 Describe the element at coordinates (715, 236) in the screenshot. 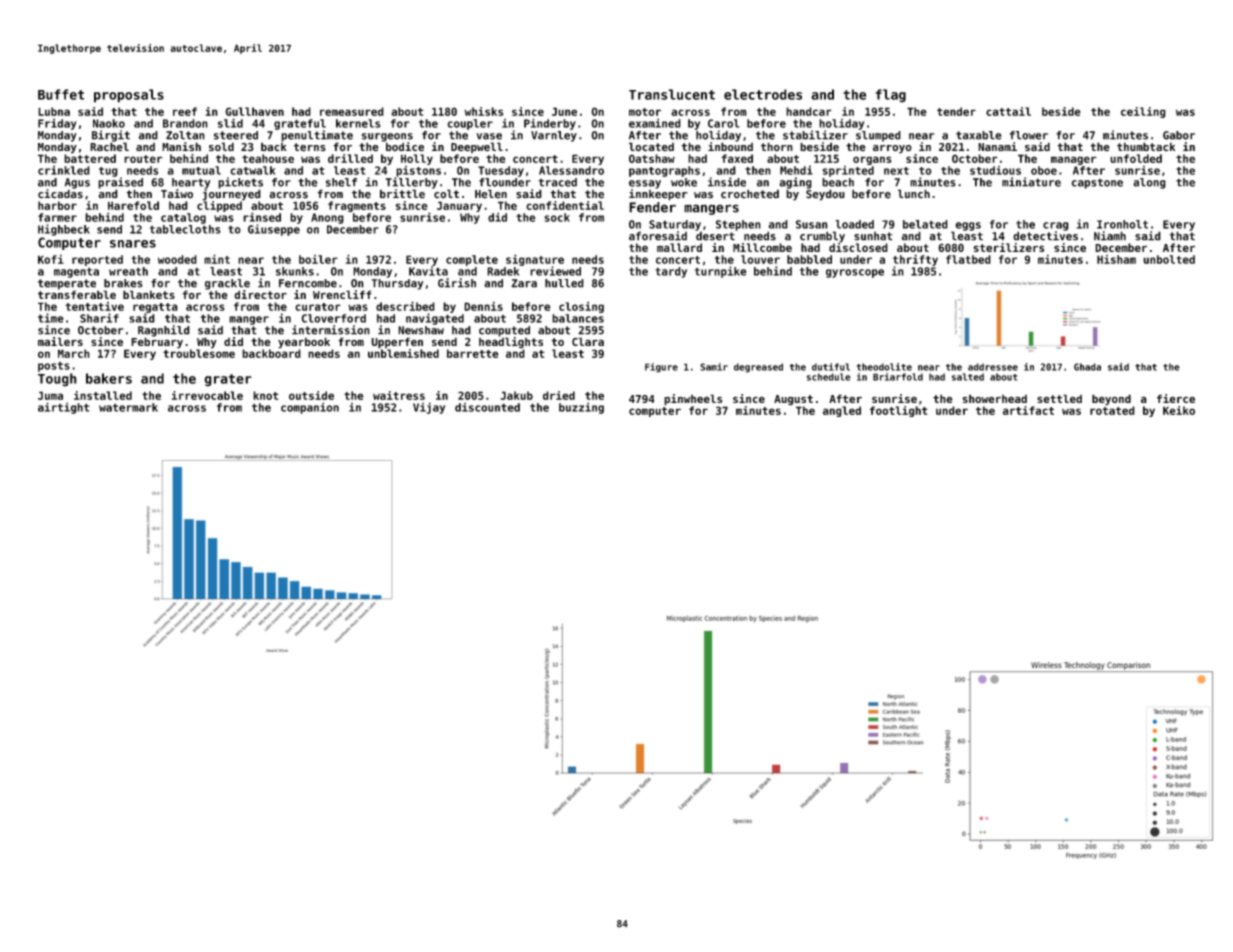

I see `desert` at that location.
